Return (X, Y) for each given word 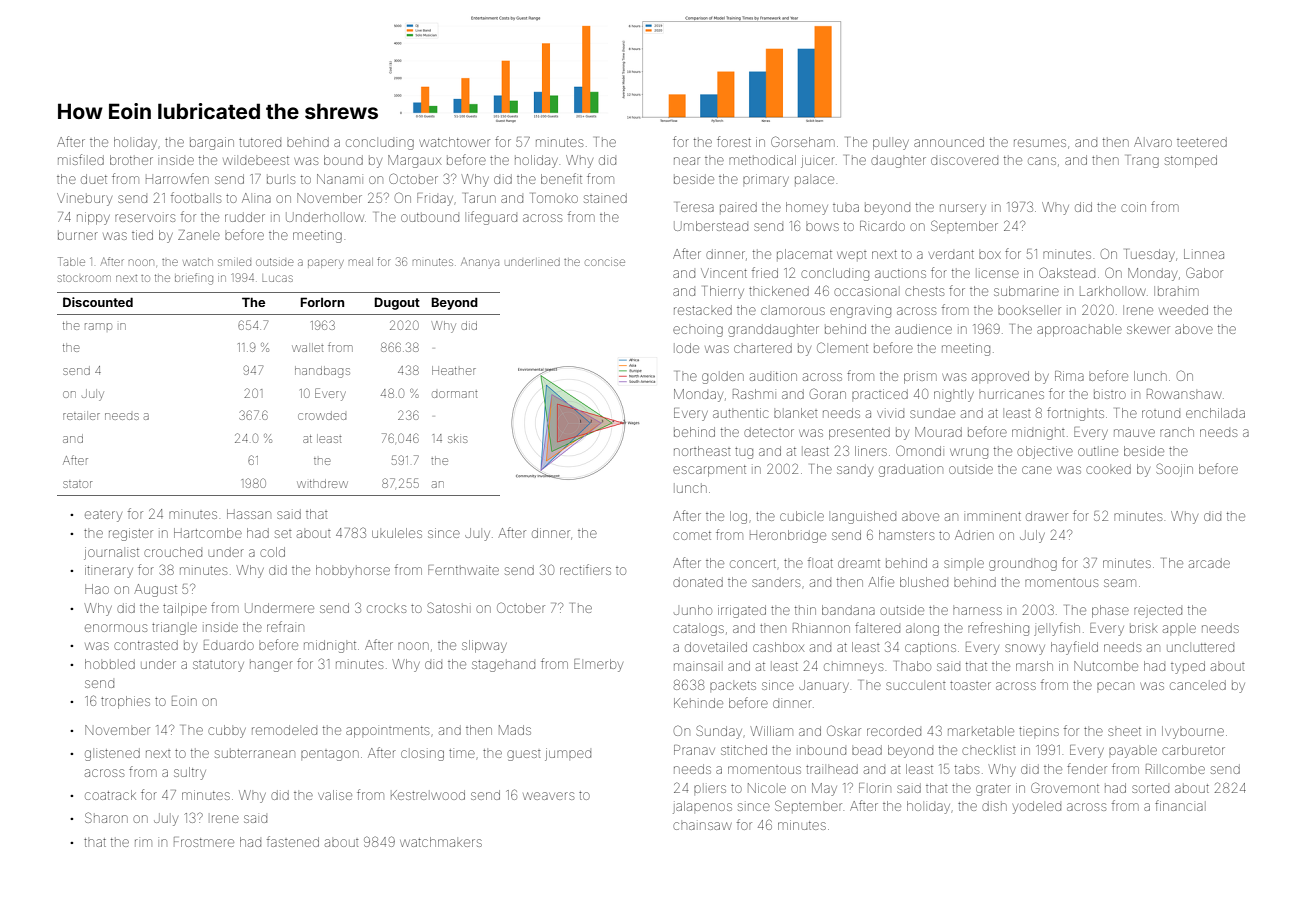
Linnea (1204, 254)
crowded (322, 415)
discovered (964, 161)
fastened (293, 841)
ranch (1177, 432)
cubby (227, 731)
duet (94, 179)
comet (692, 535)
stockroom (84, 278)
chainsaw (702, 826)
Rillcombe (1175, 769)
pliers (710, 789)
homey (807, 208)
